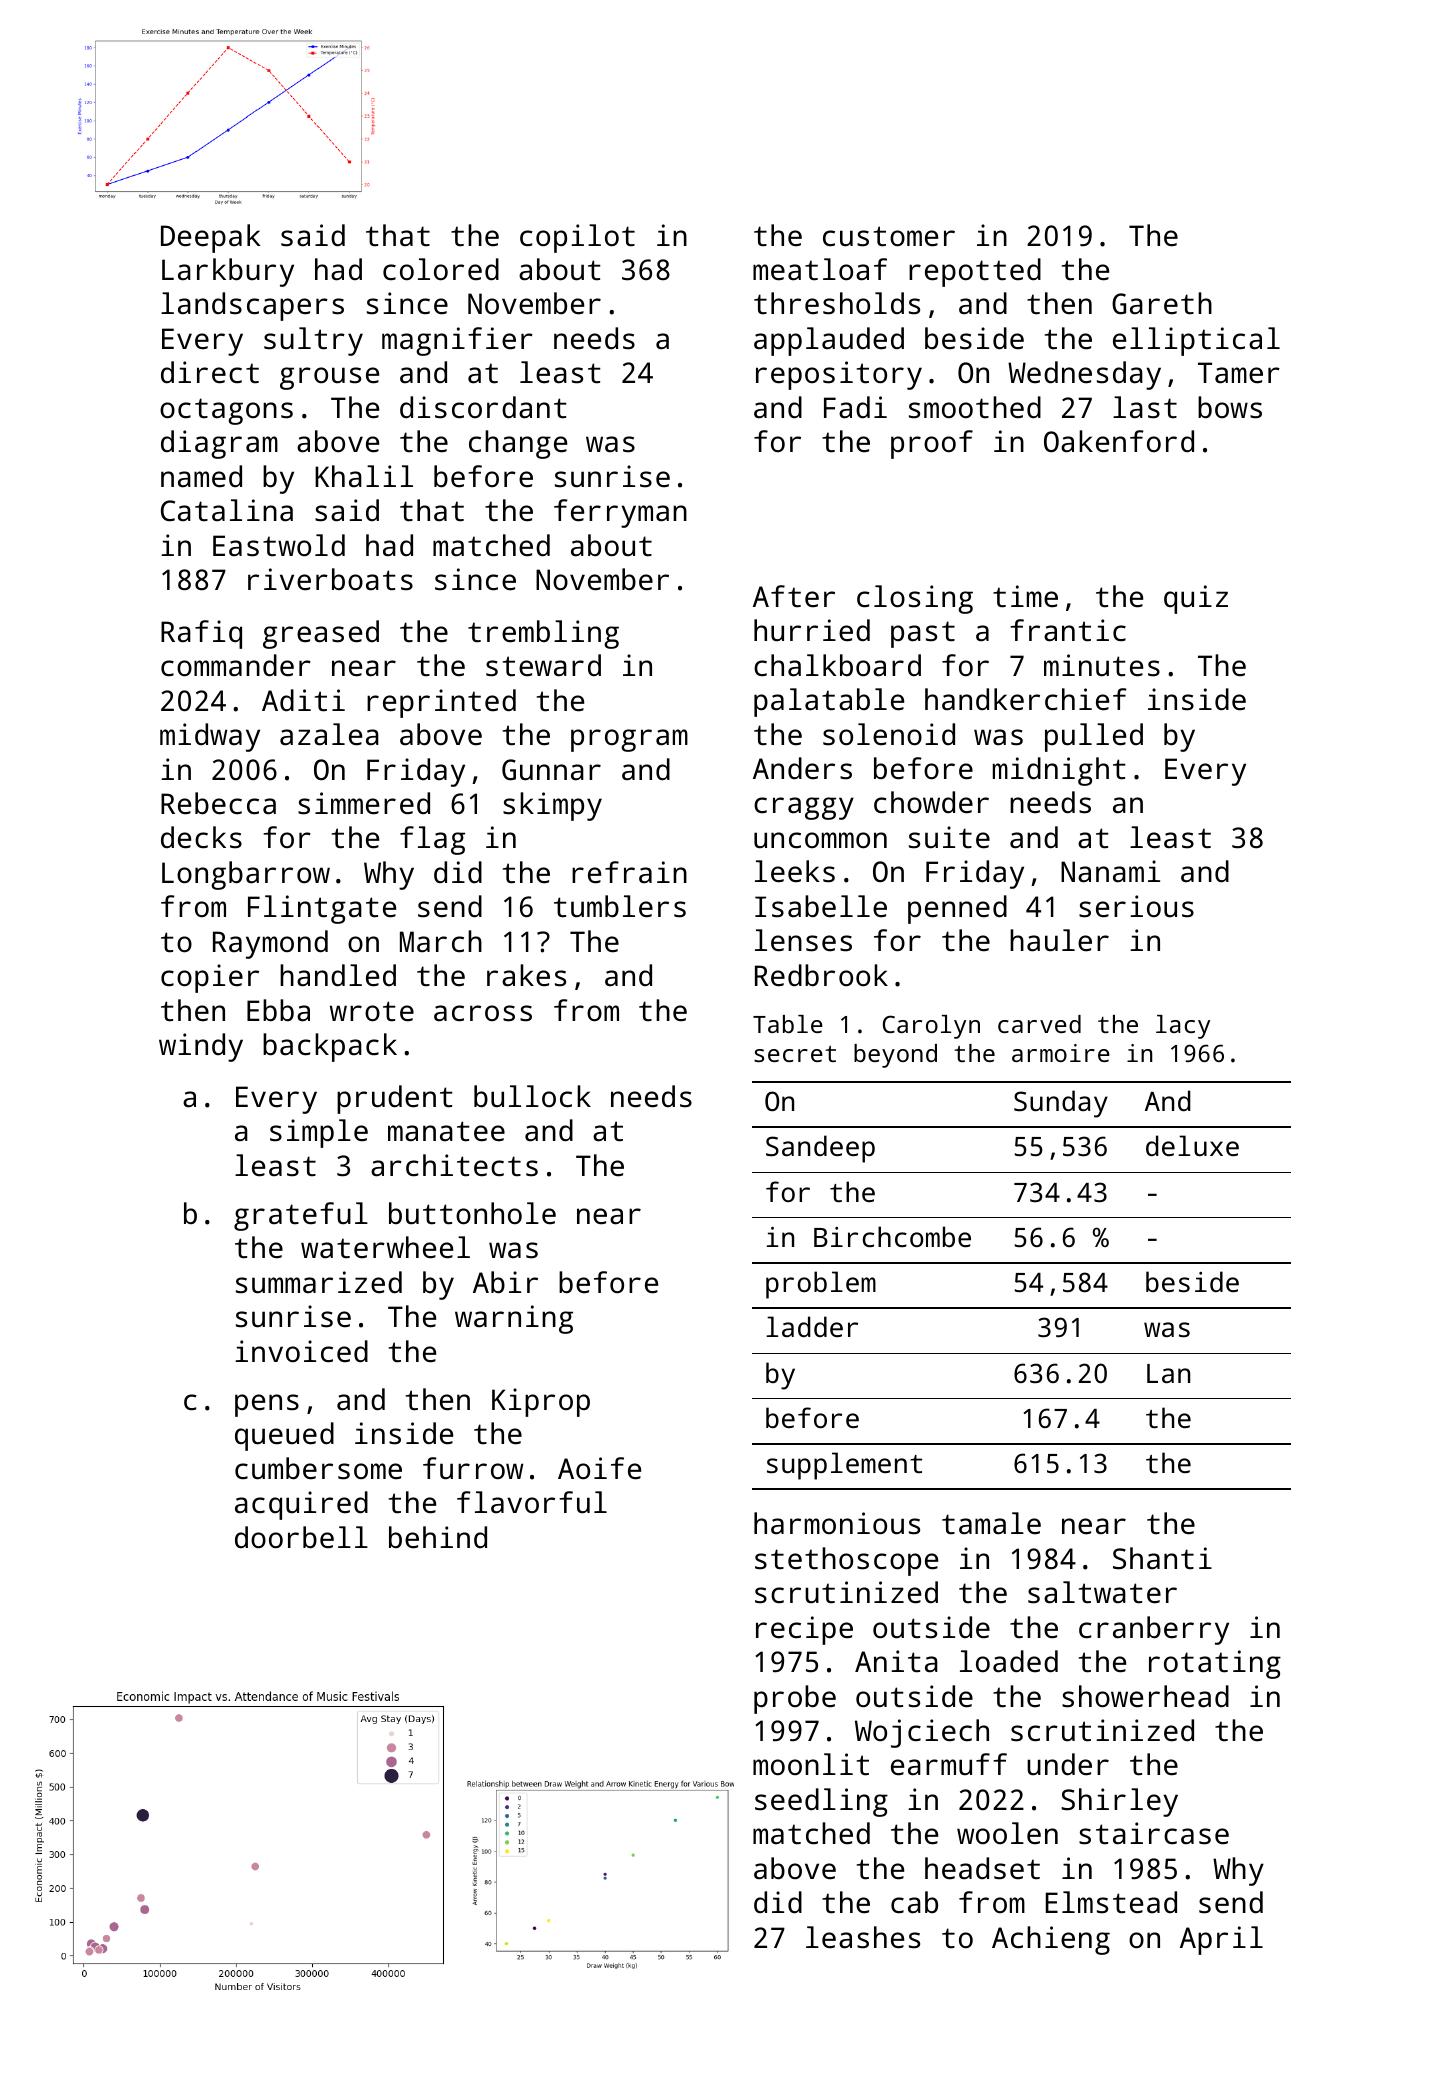 The height and width of the screenshot is (2100, 1450). Describe the element at coordinates (211, 238) in the screenshot. I see `Deepak` at that location.
